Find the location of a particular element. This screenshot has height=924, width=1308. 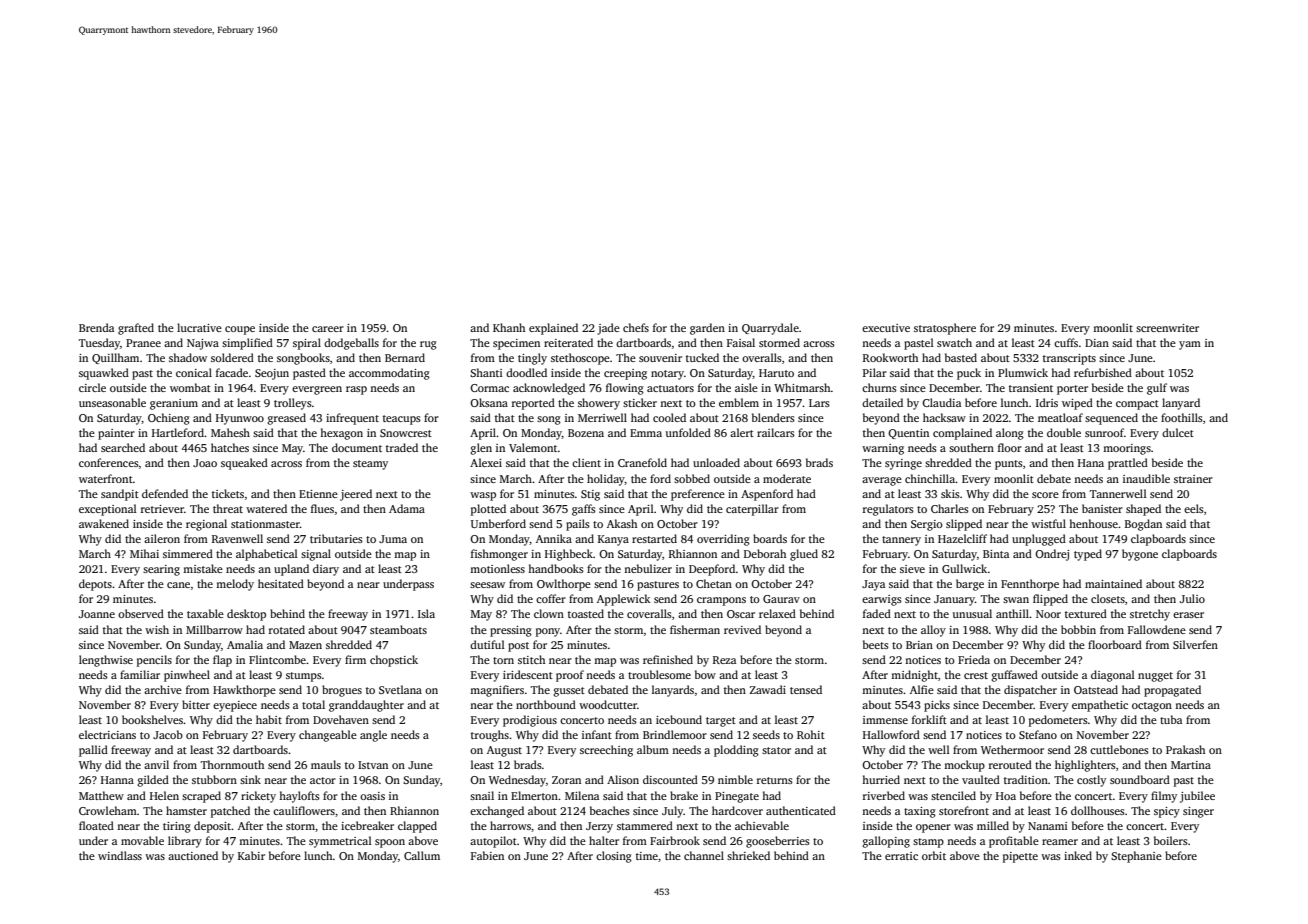

executive is located at coordinates (886, 328).
